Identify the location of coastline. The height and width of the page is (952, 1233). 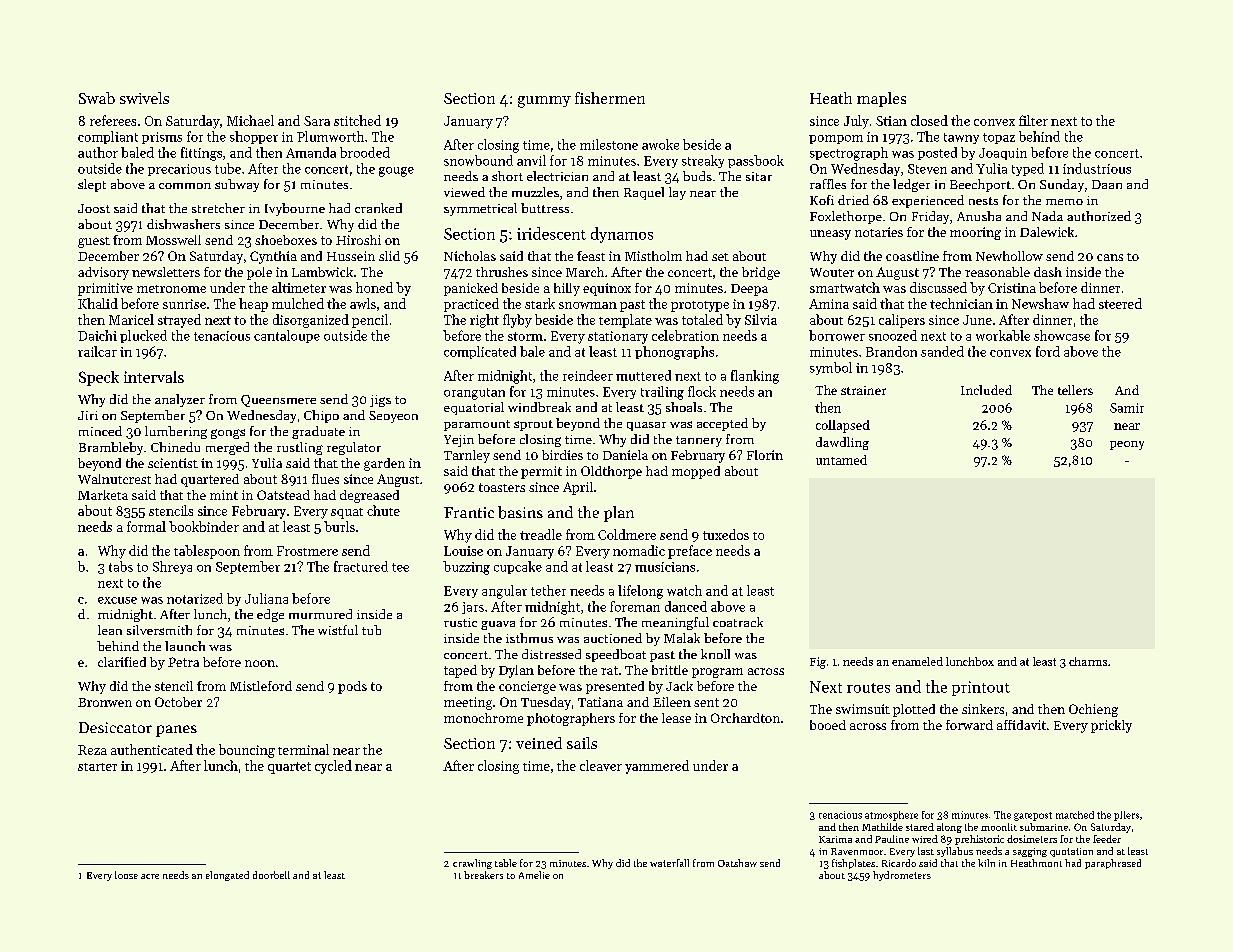
(912, 256).
